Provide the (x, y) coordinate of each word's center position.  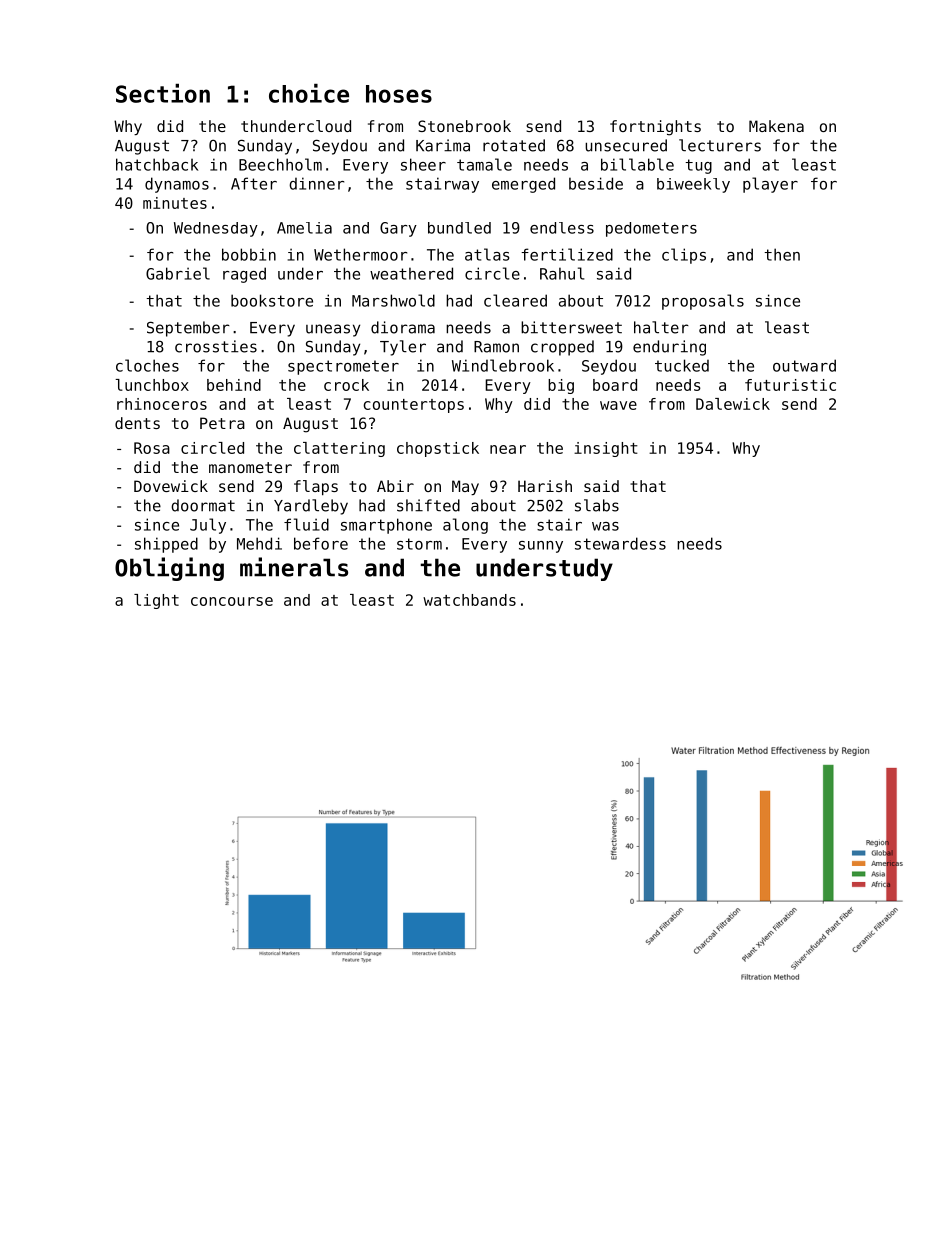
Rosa (152, 448)
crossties (216, 346)
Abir (395, 486)
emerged (523, 185)
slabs (597, 505)
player (770, 185)
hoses (399, 94)
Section (163, 93)
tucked (682, 365)
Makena (776, 126)
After (254, 183)
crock (346, 385)
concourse (232, 601)
